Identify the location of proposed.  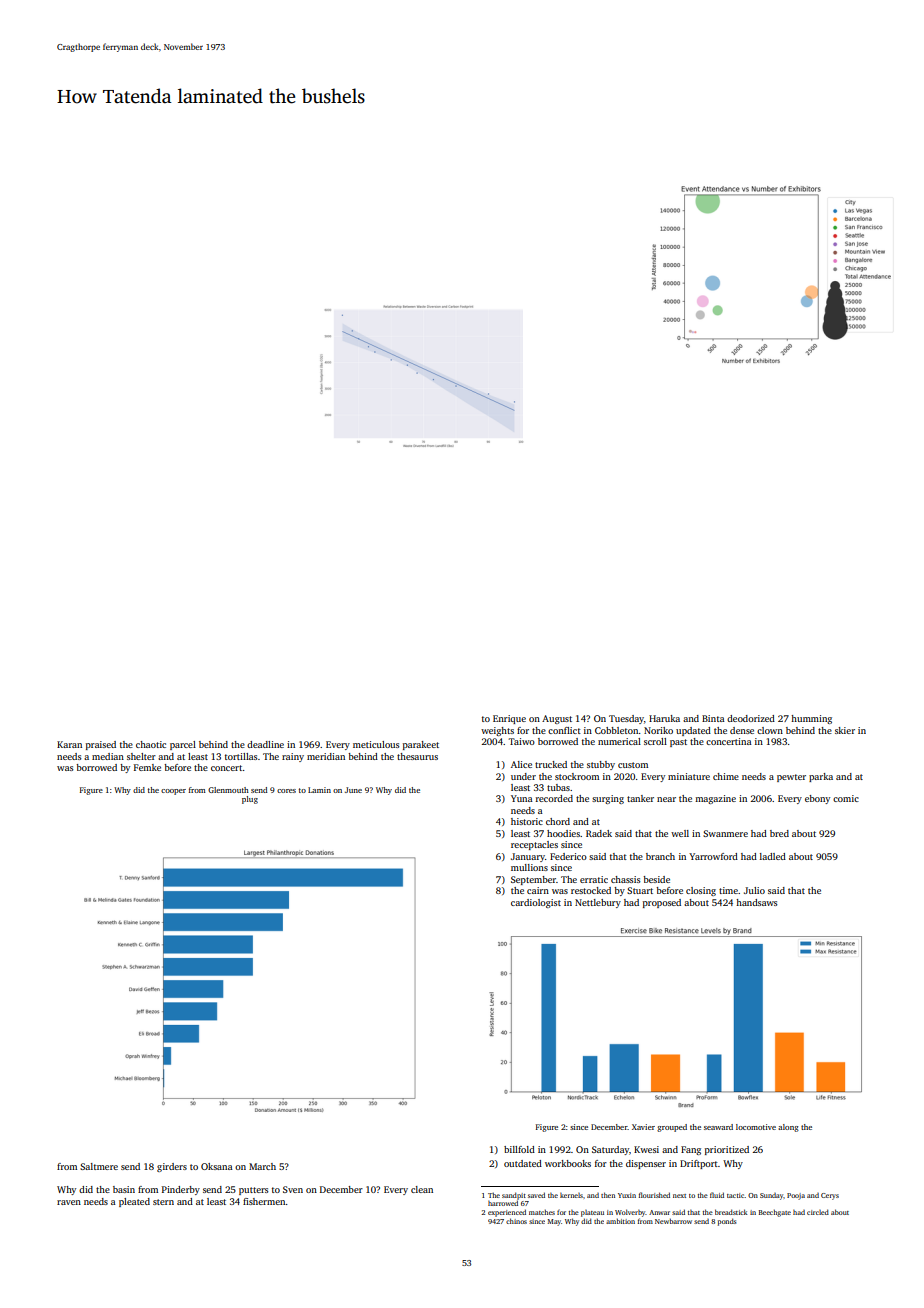
(662, 903).
